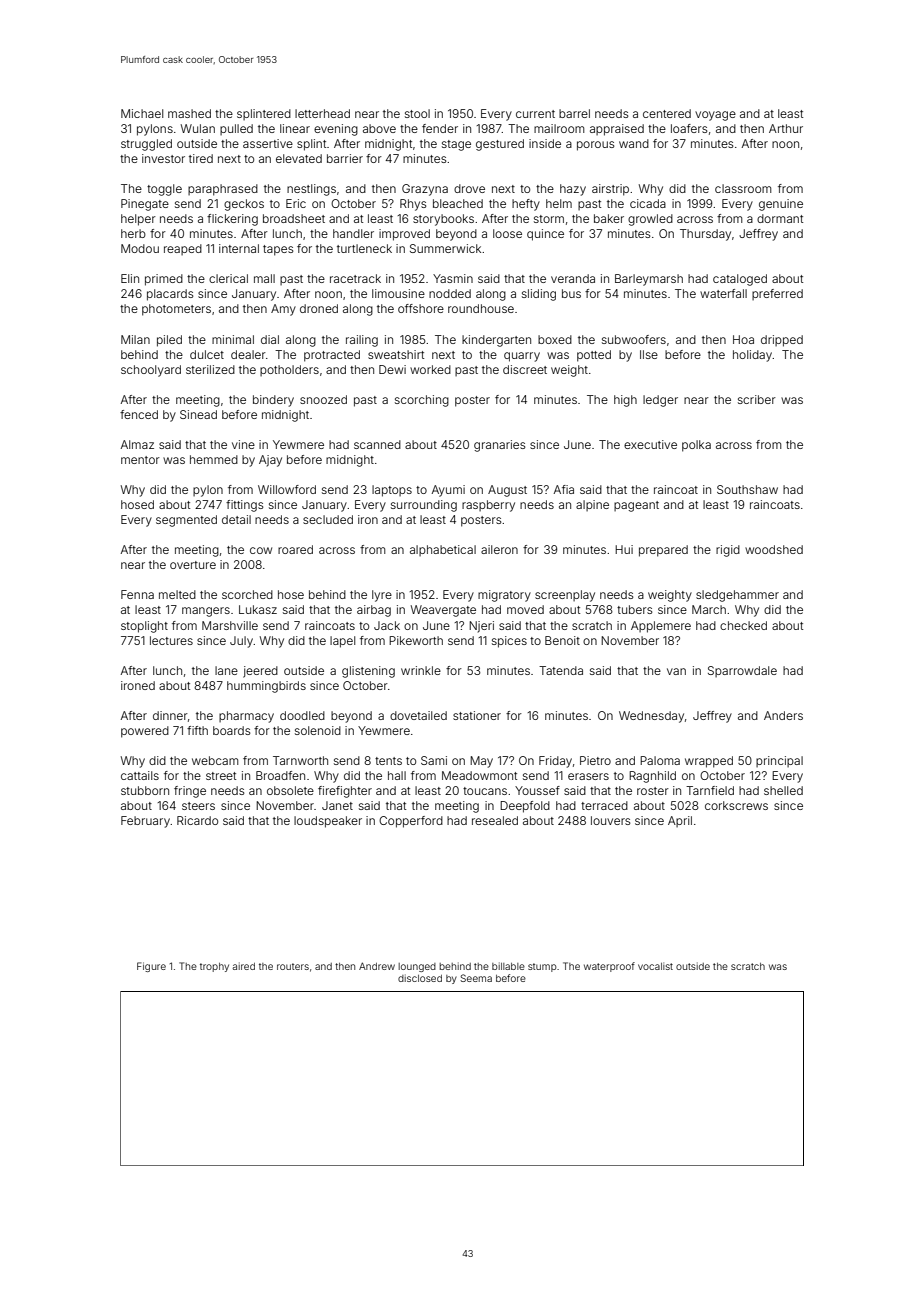 Image resolution: width=924 pixels, height=1308 pixels. I want to click on dormant, so click(780, 218).
